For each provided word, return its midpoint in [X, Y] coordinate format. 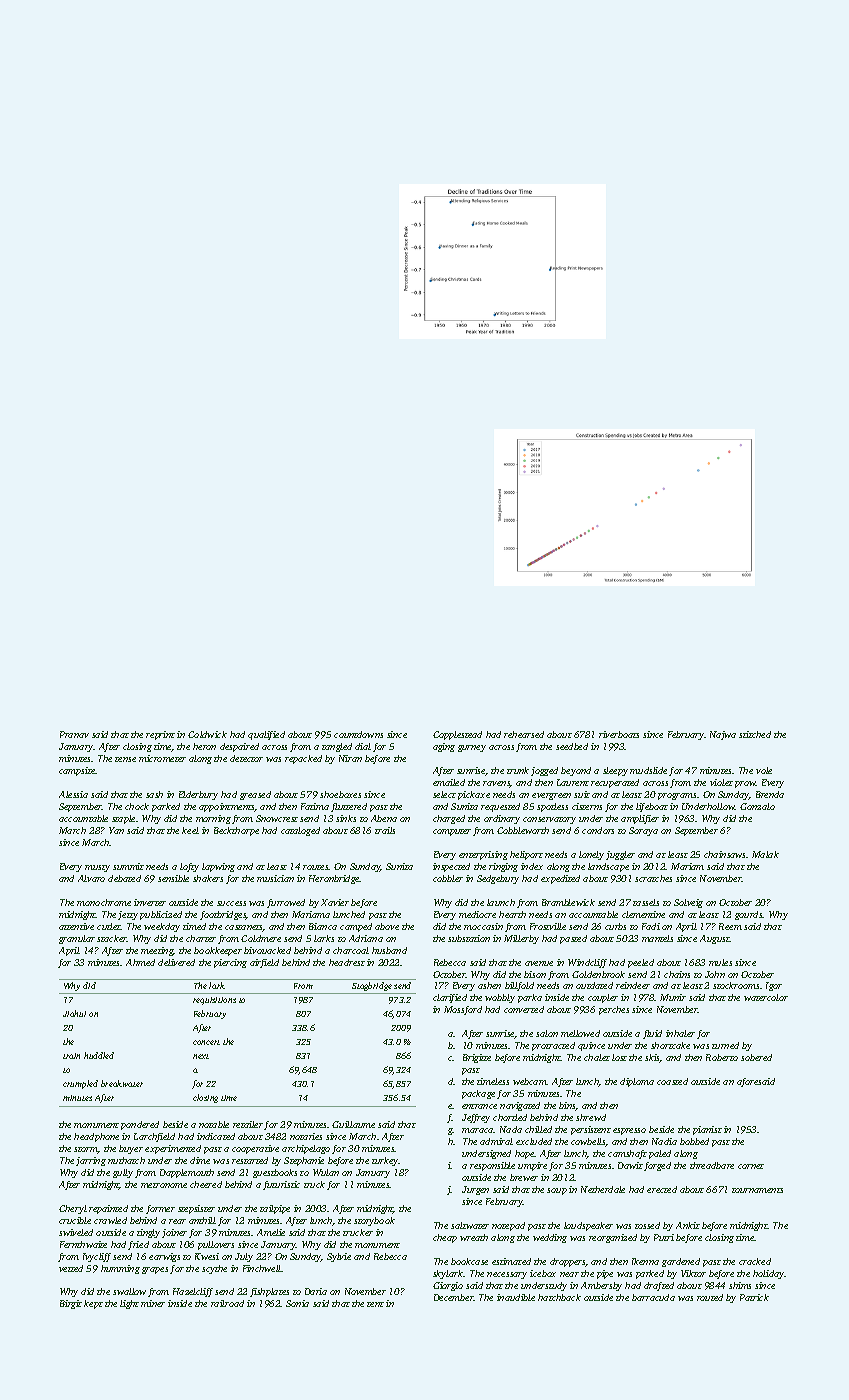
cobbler [448, 878]
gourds [749, 915]
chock [137, 806]
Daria [316, 1291]
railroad [227, 1303]
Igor [774, 986]
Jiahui [74, 1013]
